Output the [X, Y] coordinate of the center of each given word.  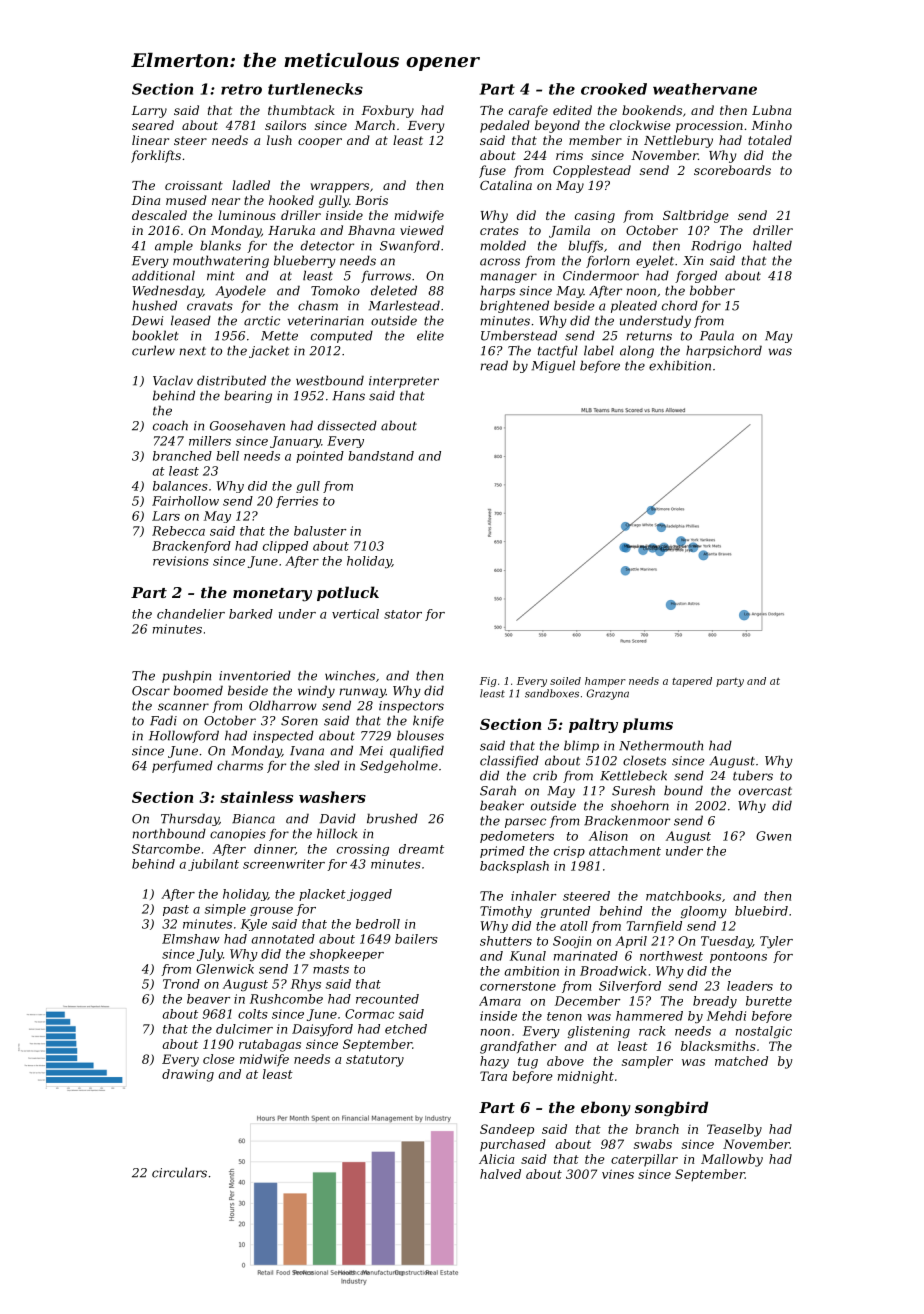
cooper [320, 143]
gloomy [704, 912]
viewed [422, 230]
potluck [348, 593]
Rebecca [178, 531]
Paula [717, 335]
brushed [392, 818]
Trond [181, 984]
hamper [605, 682]
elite [430, 335]
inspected [283, 736]
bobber [712, 290]
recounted [387, 999]
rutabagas [270, 1045]
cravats [210, 306]
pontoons [738, 957]
